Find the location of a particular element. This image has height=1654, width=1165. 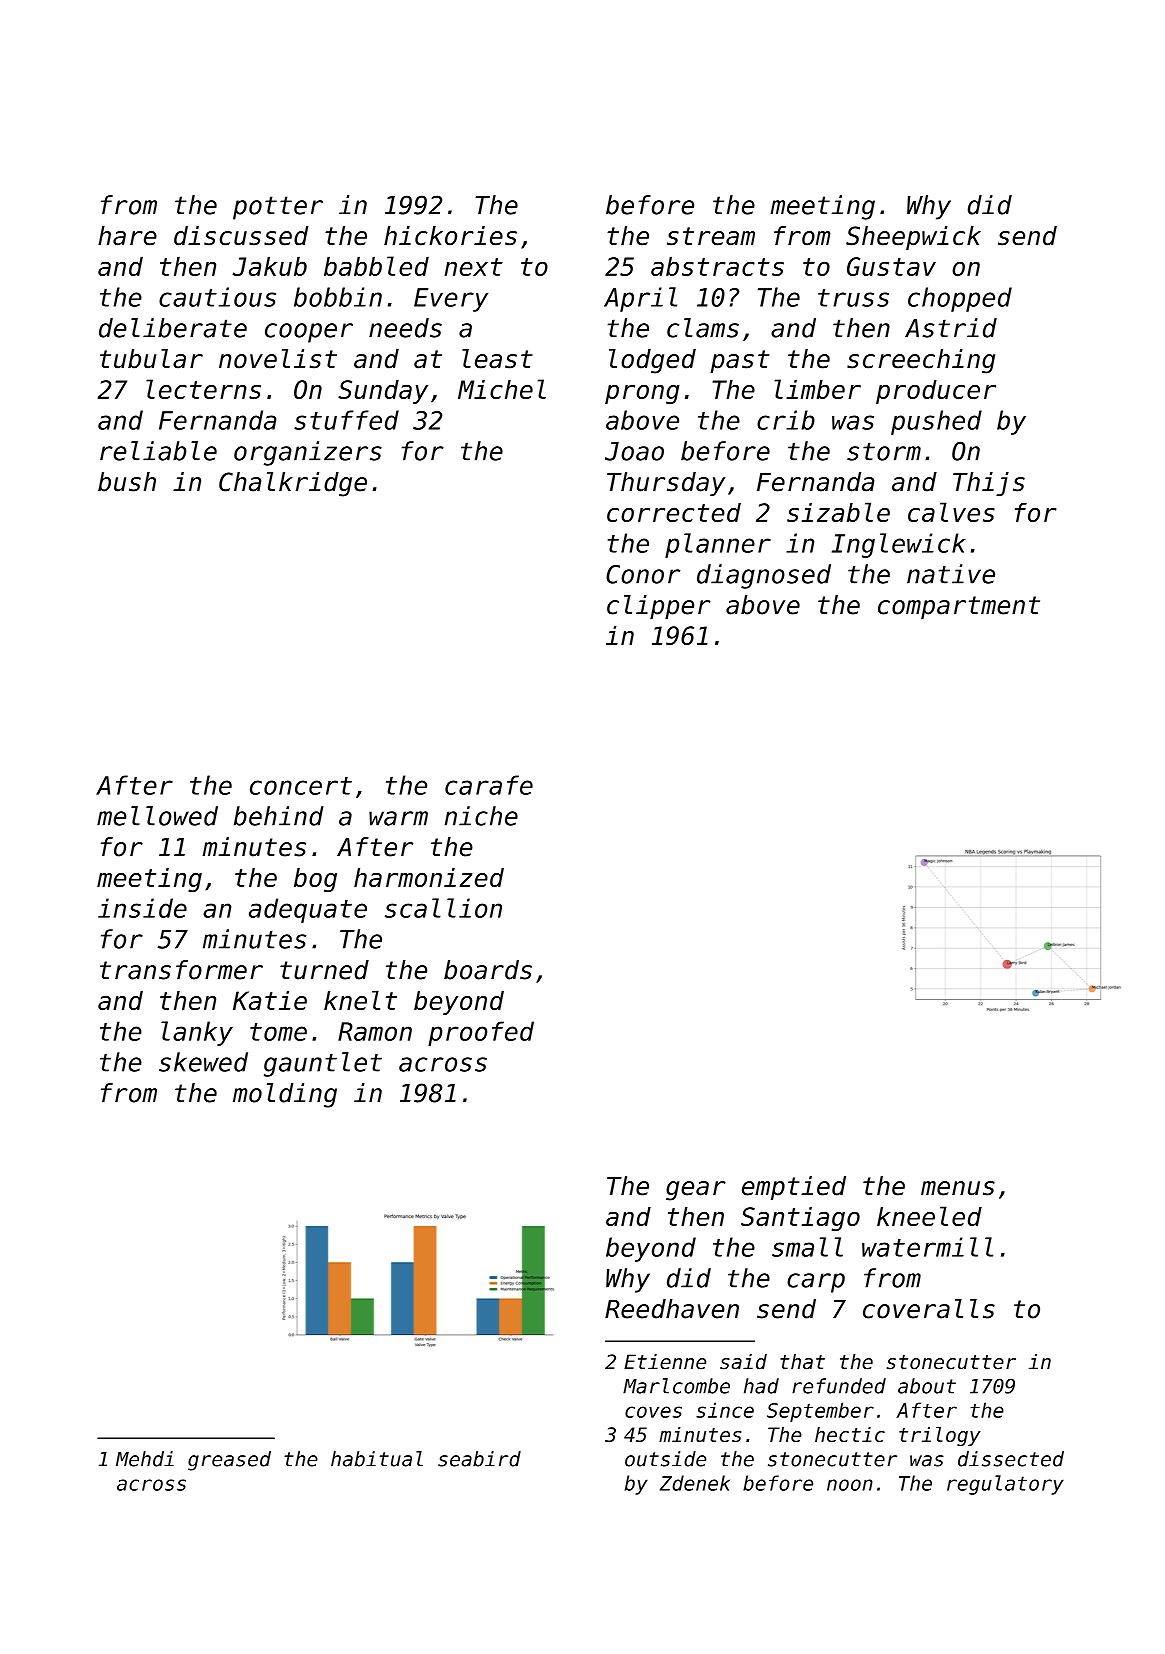

molding is located at coordinates (285, 1095).
